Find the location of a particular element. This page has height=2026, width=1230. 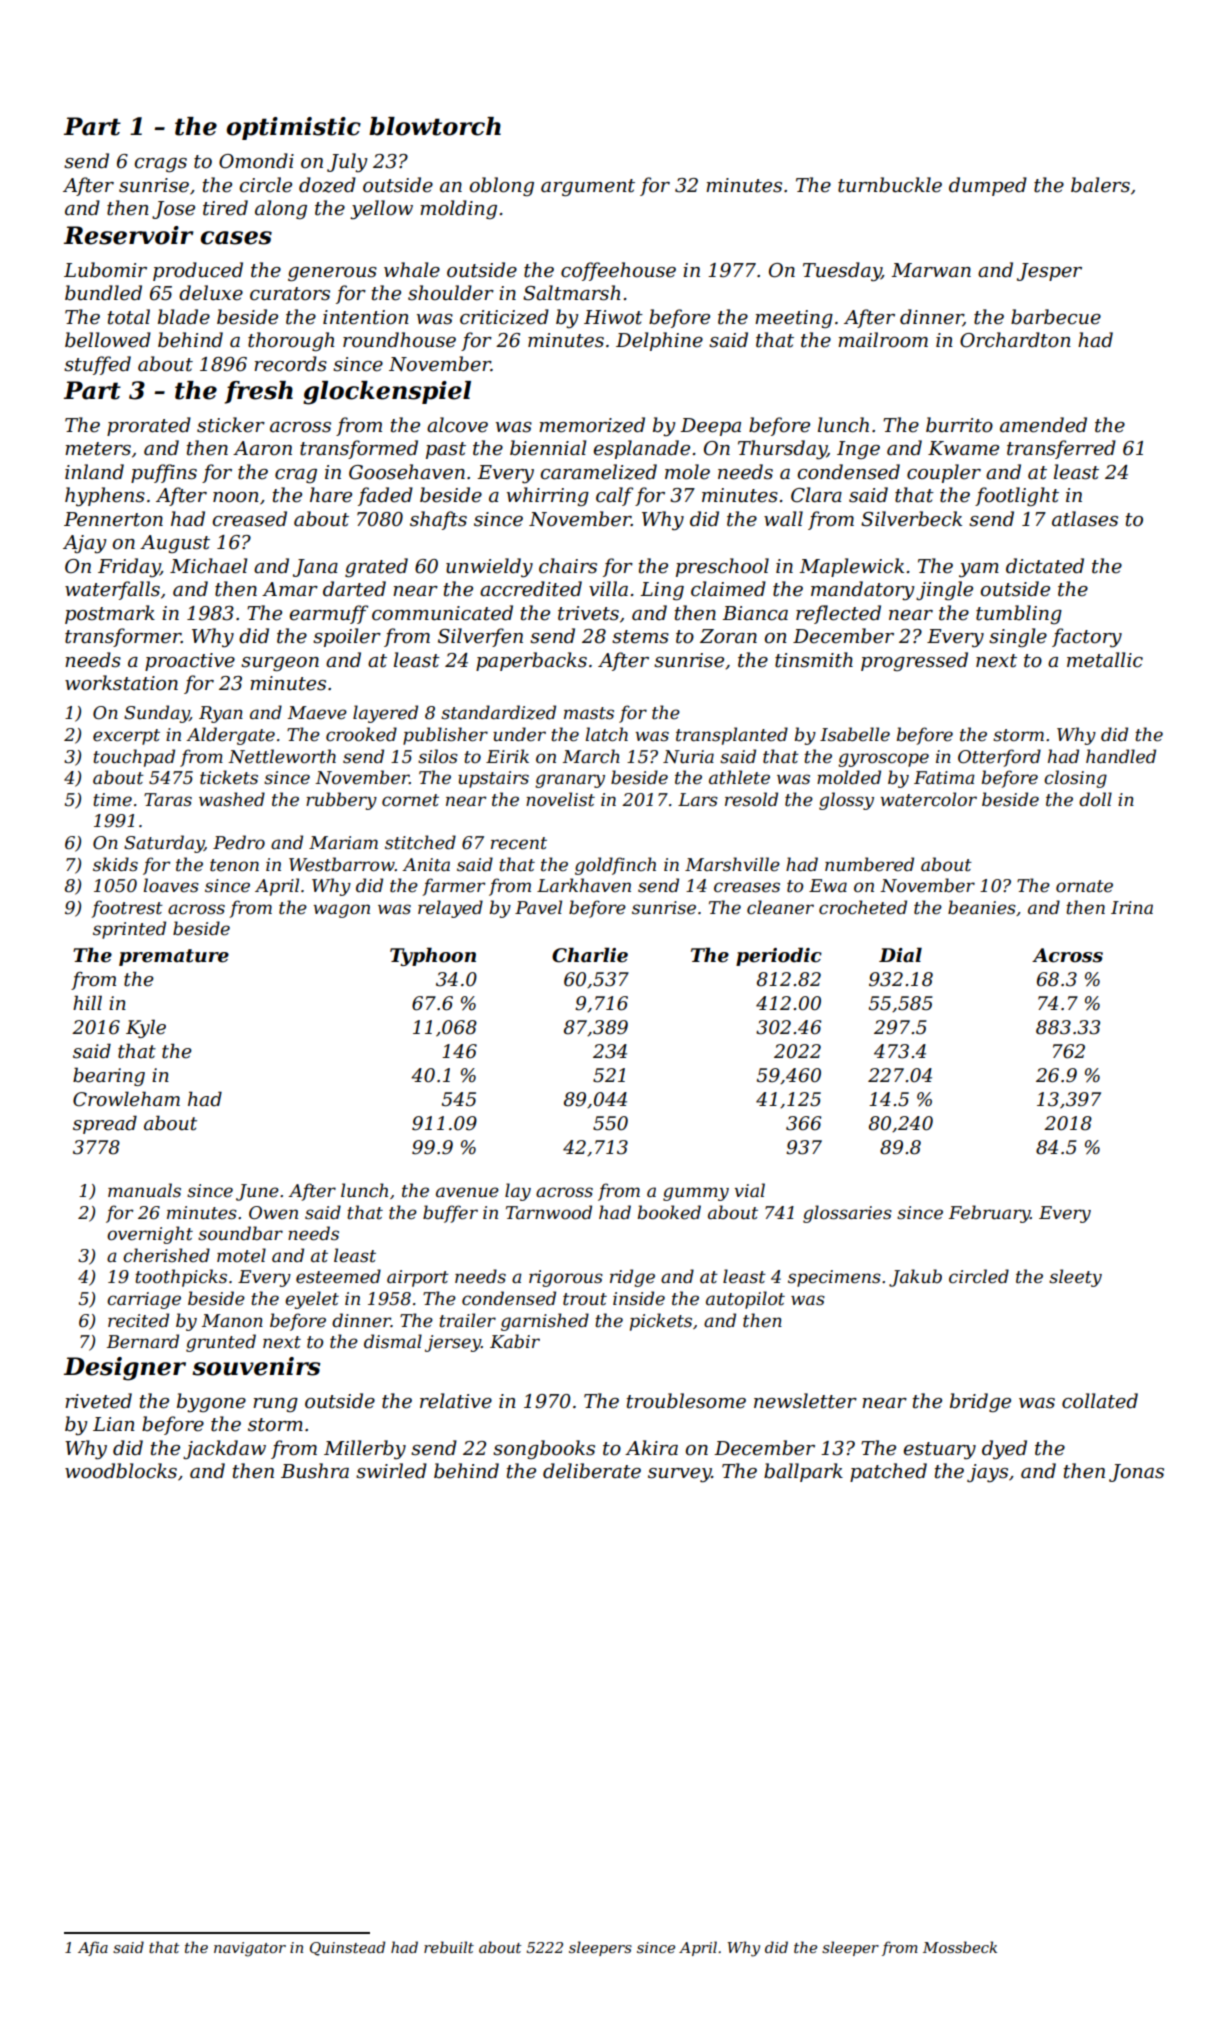

spread is located at coordinates (105, 1124).
